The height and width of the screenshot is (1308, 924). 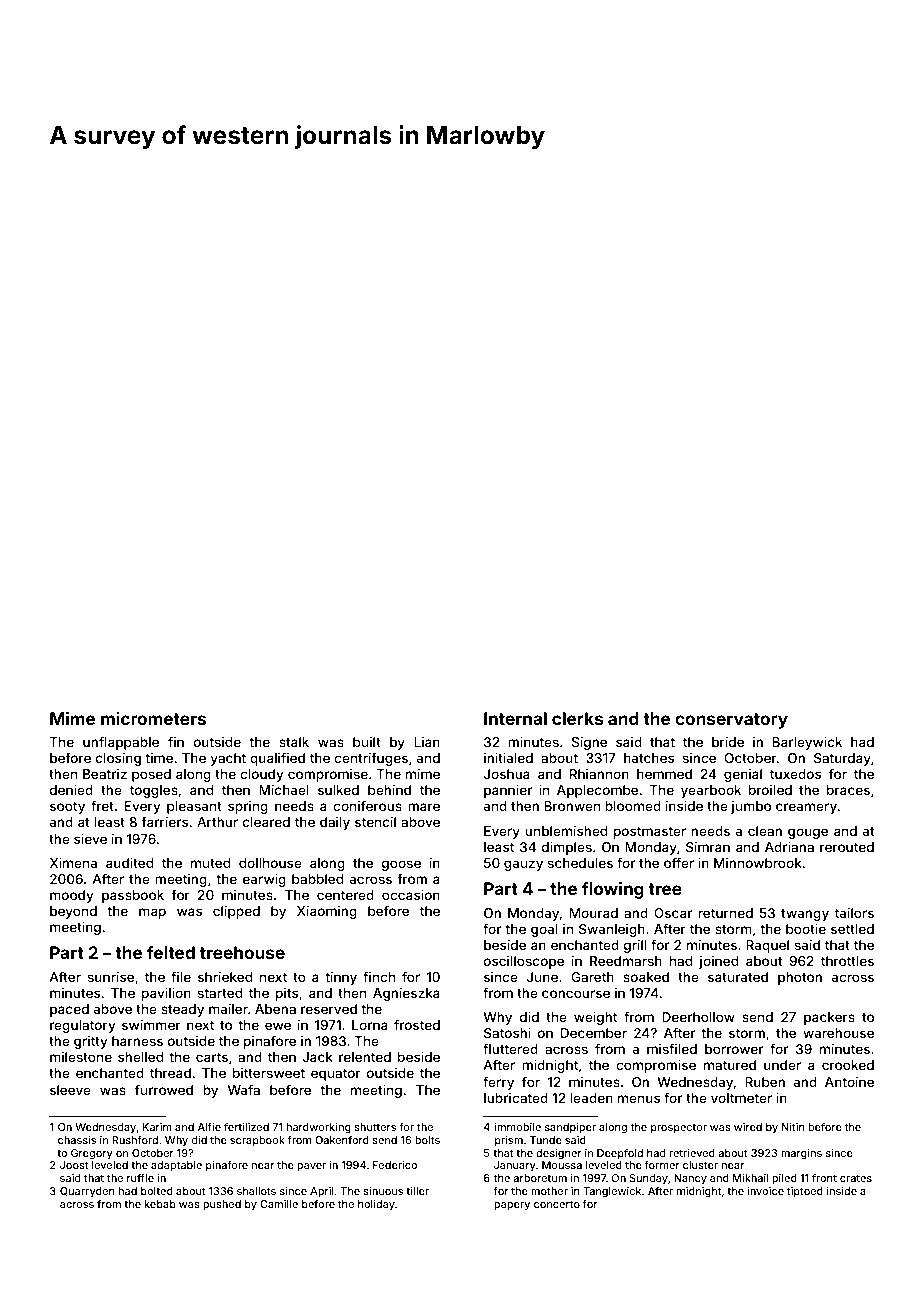 I want to click on shallots, so click(x=256, y=1191).
